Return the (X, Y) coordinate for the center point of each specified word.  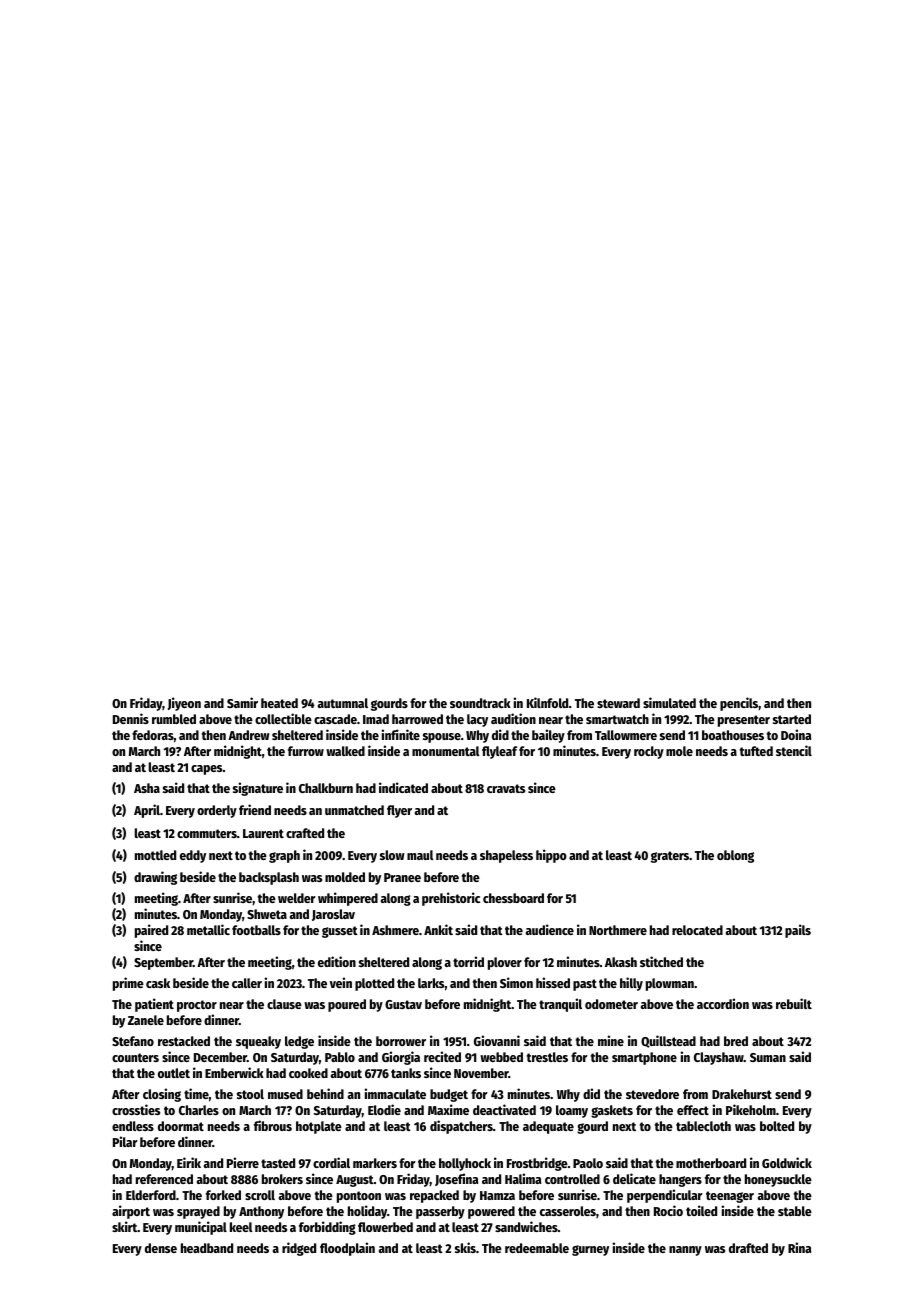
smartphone (644, 1058)
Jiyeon (184, 704)
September (163, 963)
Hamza (497, 1195)
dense (161, 1248)
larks (431, 983)
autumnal (343, 703)
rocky (649, 752)
